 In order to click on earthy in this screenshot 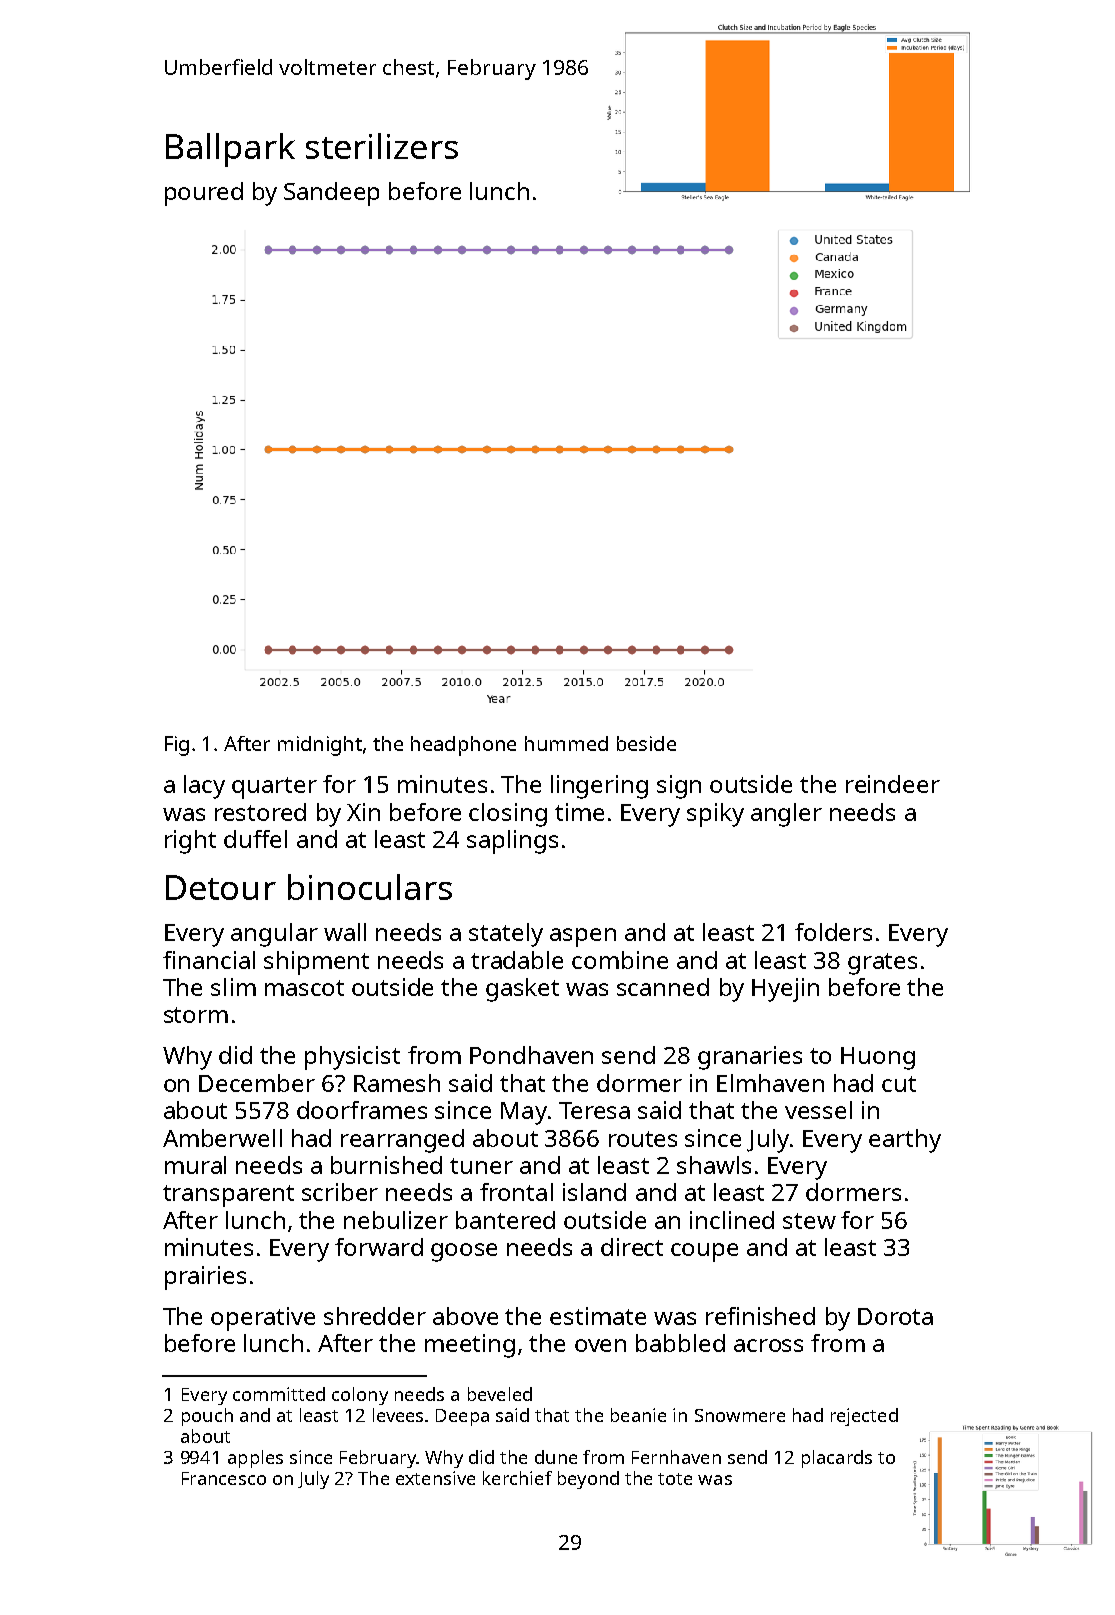, I will do `click(905, 1141)`.
